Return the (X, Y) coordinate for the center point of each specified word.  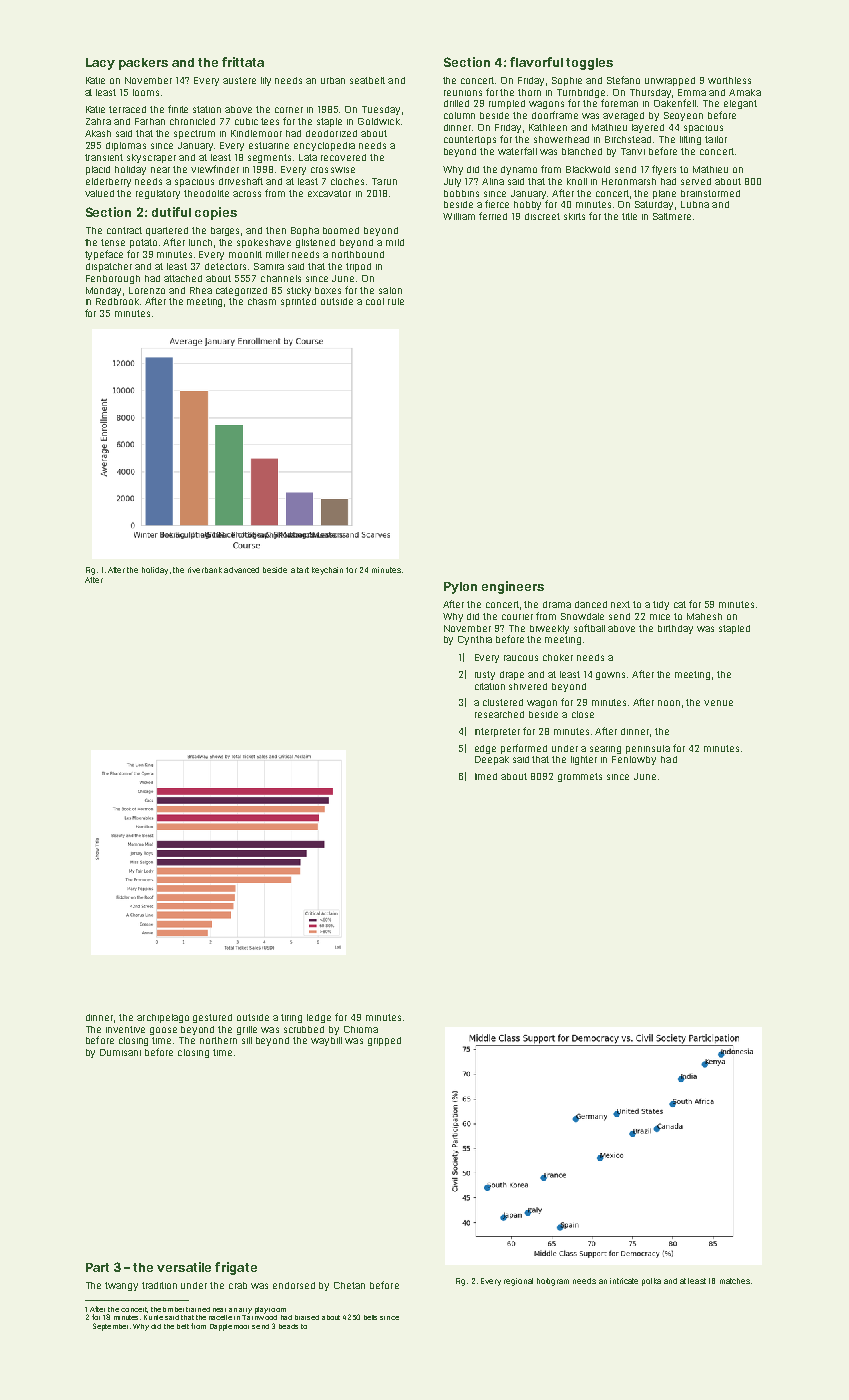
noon (669, 703)
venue (718, 703)
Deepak (492, 760)
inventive (125, 1029)
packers (143, 64)
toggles (589, 64)
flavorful (536, 62)
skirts (574, 216)
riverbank (205, 570)
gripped (384, 1041)
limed (486, 776)
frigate (236, 1268)
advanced (241, 570)
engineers (513, 587)
